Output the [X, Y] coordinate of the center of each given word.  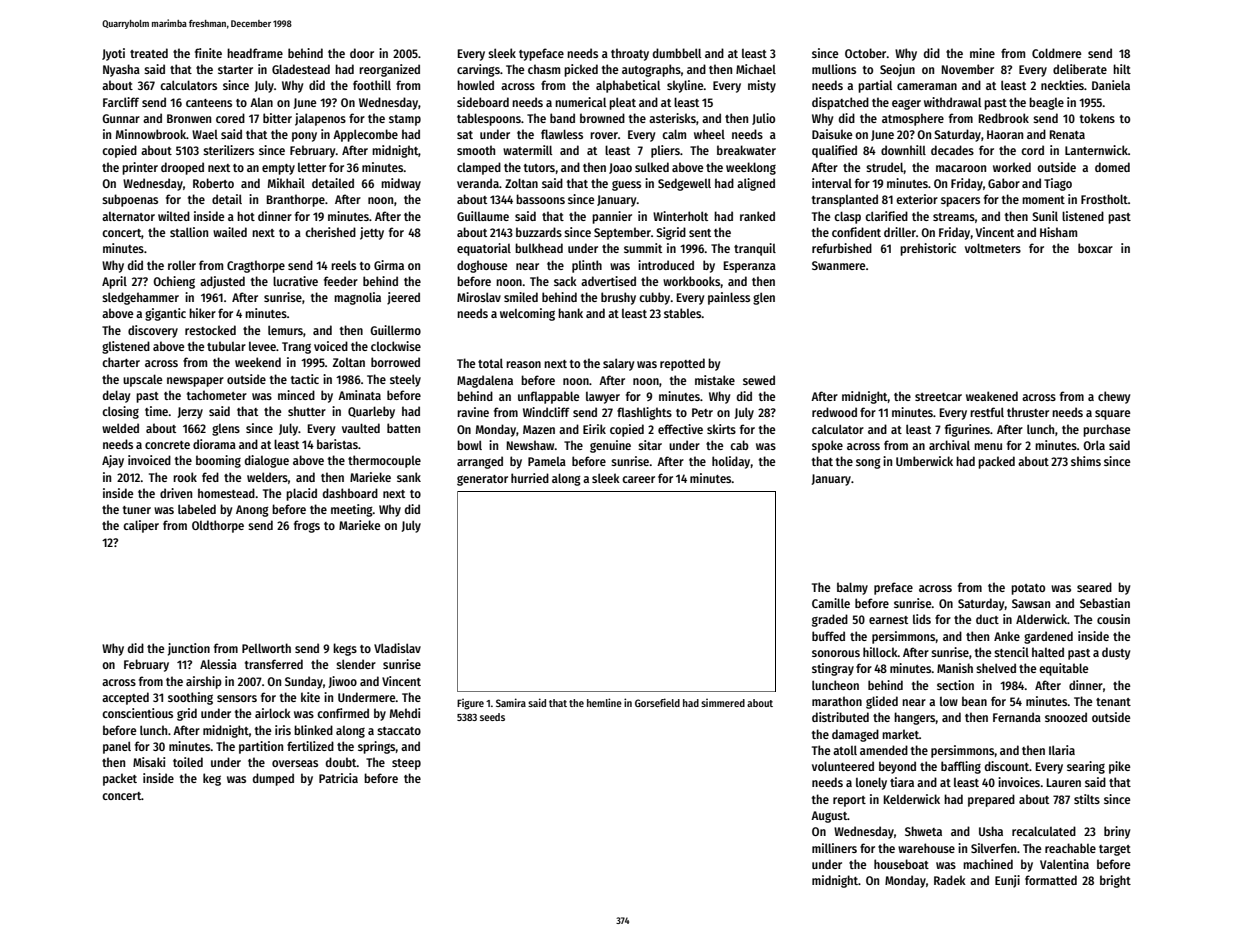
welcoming [527, 314]
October [865, 53]
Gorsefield [657, 702]
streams [954, 217]
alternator [128, 216]
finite [208, 53]
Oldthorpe [218, 526]
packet [120, 779]
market [900, 734]
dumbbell [677, 53]
